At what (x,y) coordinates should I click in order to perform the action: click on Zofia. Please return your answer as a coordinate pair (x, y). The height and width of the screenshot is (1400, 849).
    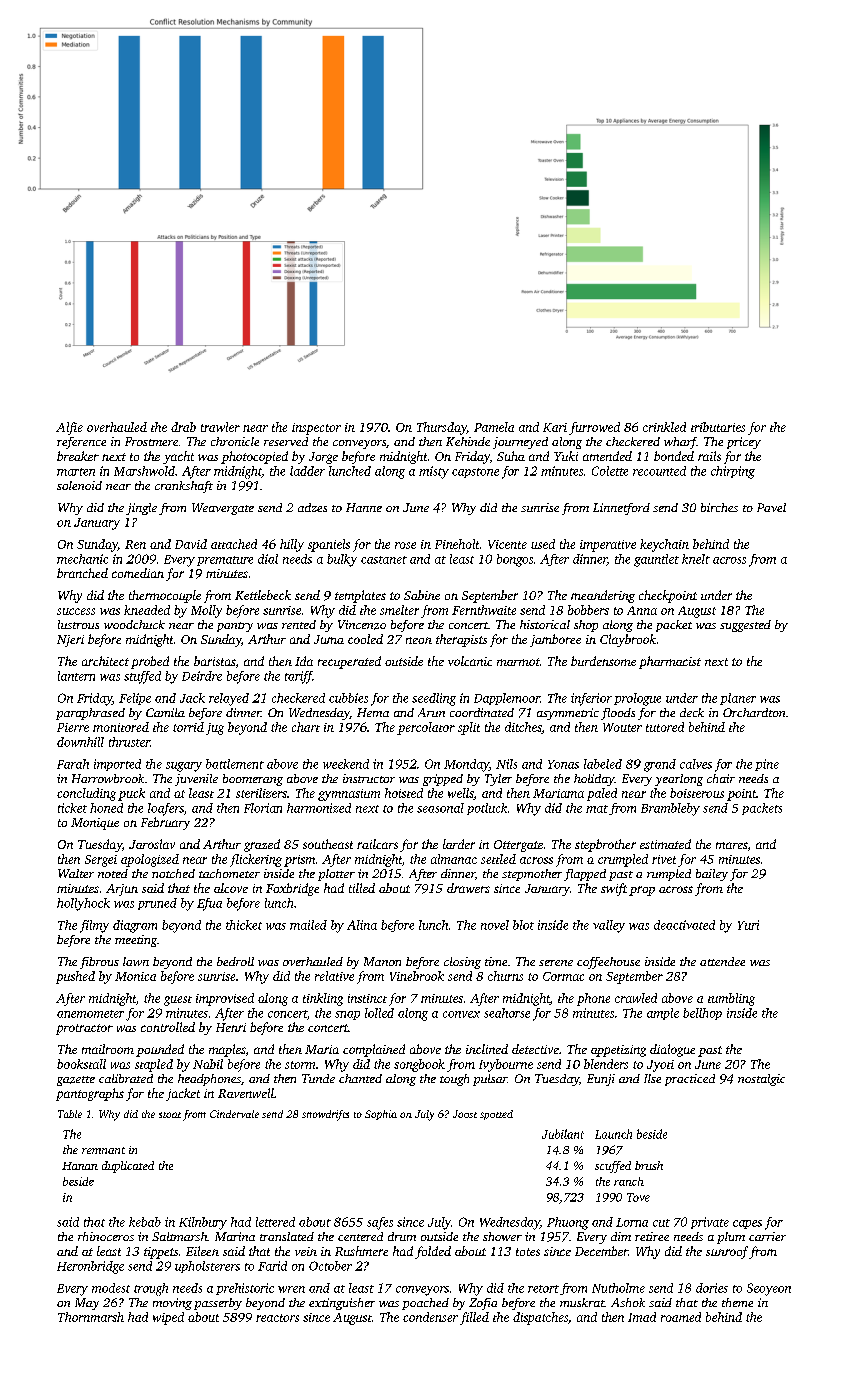
    Looking at the image, I should click on (483, 1304).
